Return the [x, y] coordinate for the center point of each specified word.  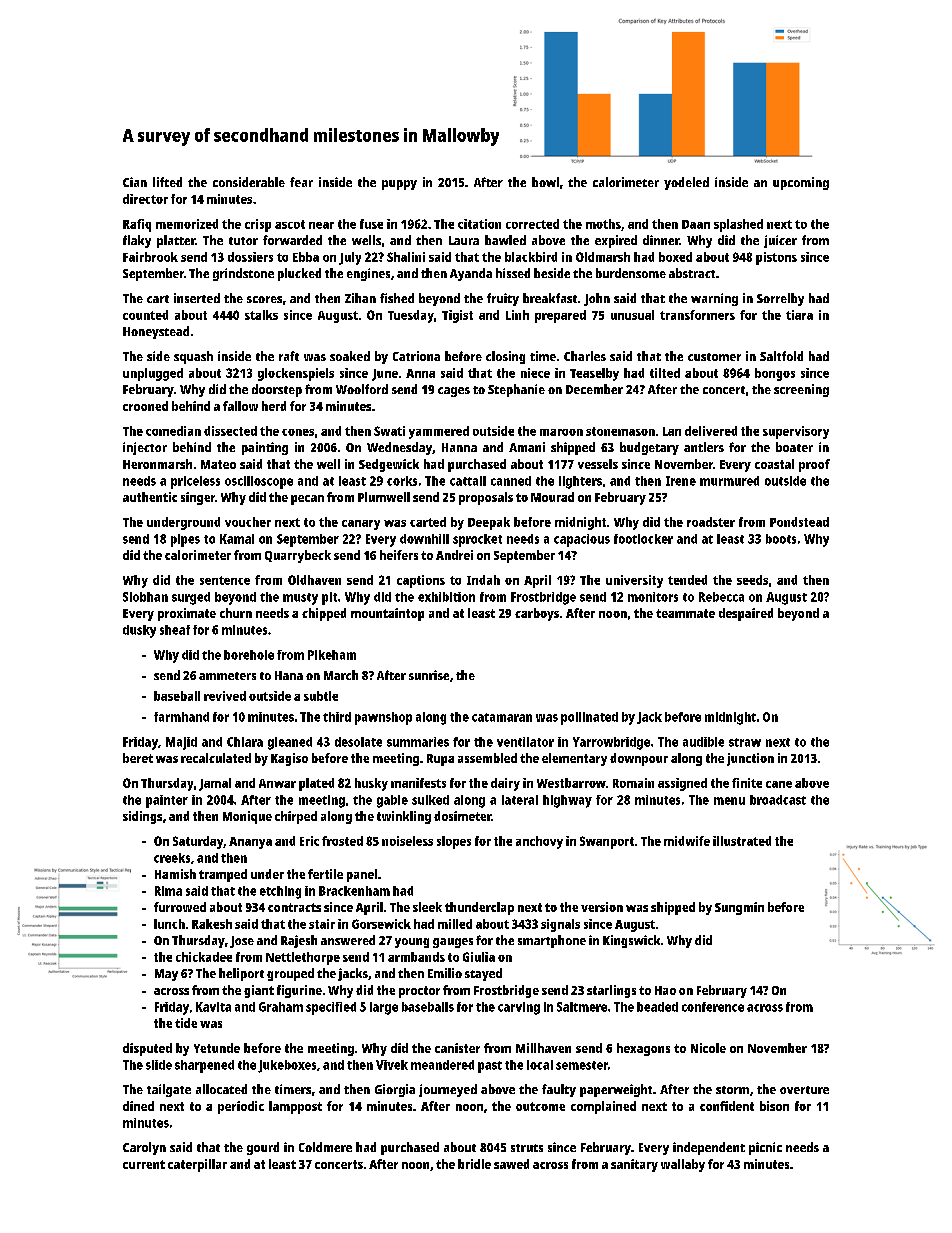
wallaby [683, 1165]
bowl [545, 182]
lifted [167, 182]
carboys [537, 614]
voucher [248, 522]
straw [745, 742]
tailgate [169, 1090]
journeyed [448, 1090]
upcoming [801, 183]
